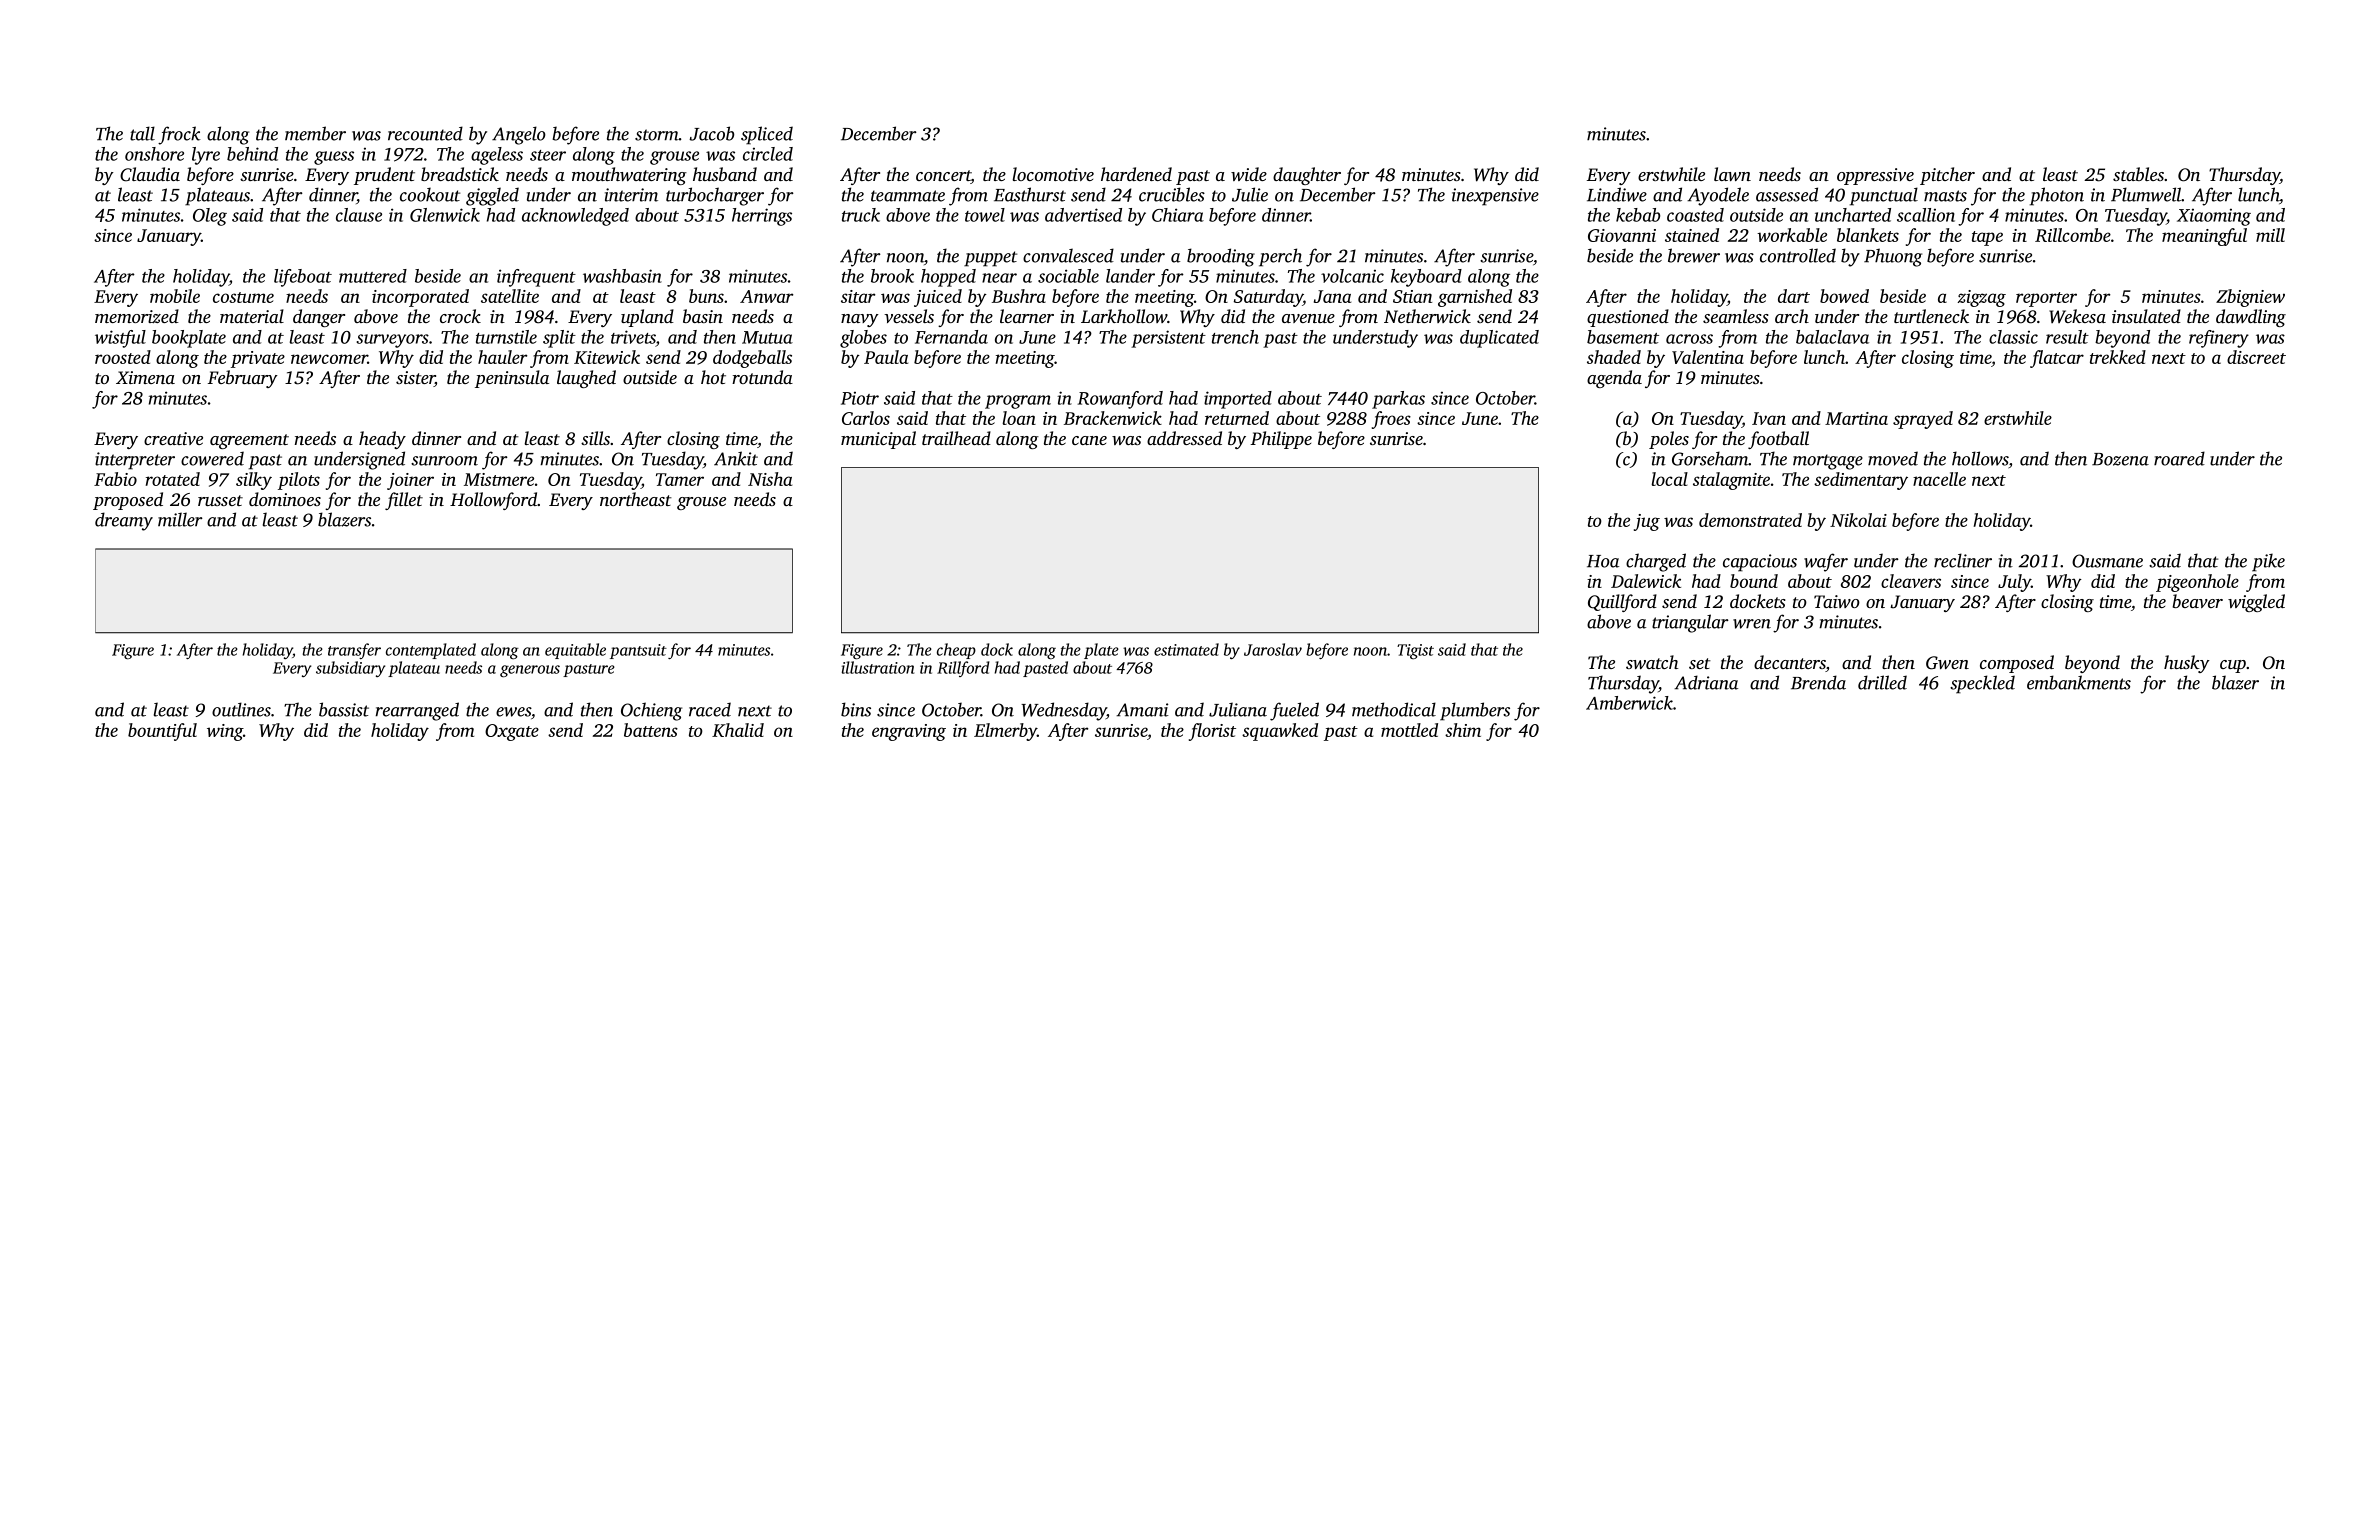  I want to click on Ximena, so click(145, 377).
